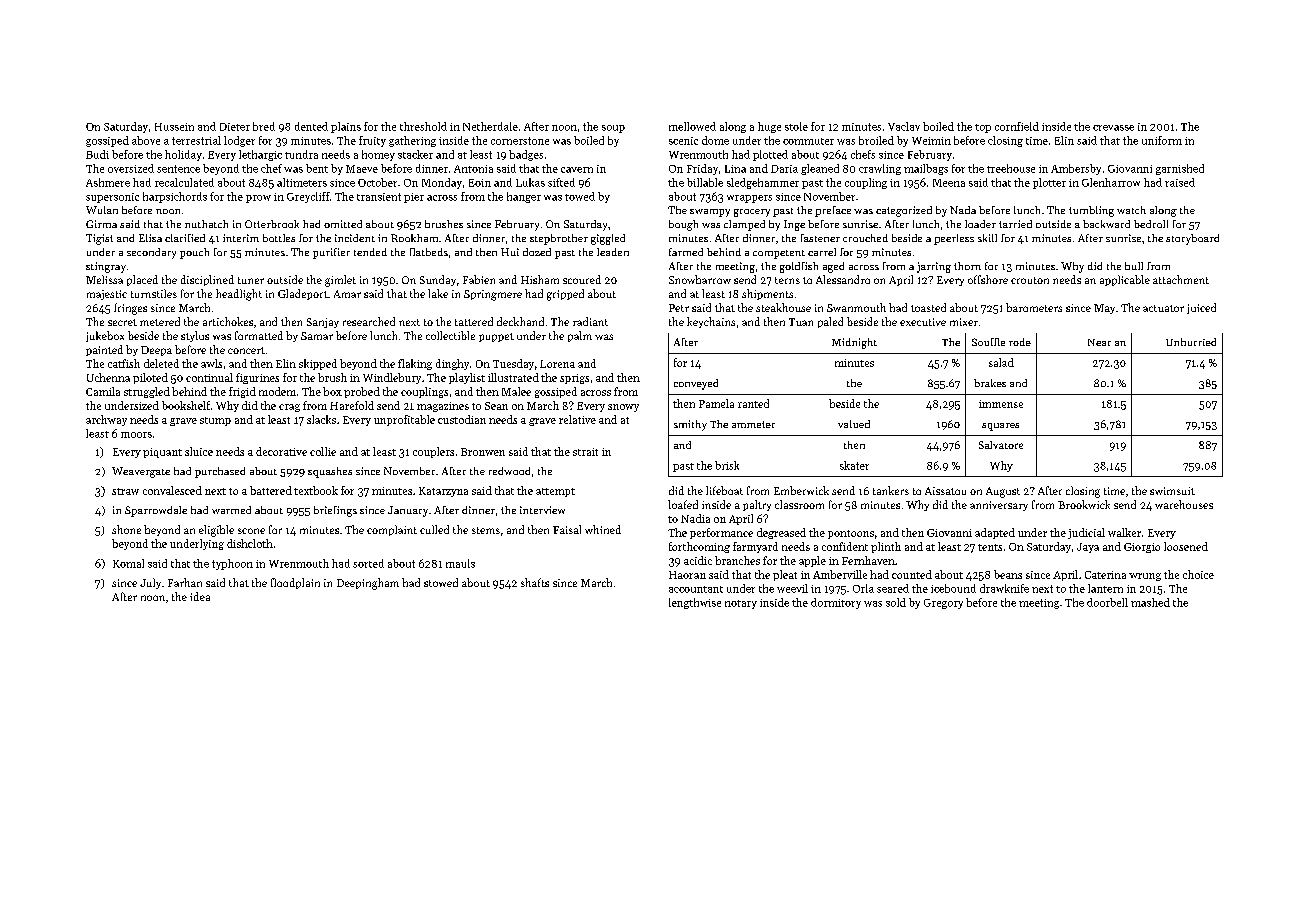 This screenshot has height=924, width=1308. Describe the element at coordinates (690, 425) in the screenshot. I see `smithy` at that location.
